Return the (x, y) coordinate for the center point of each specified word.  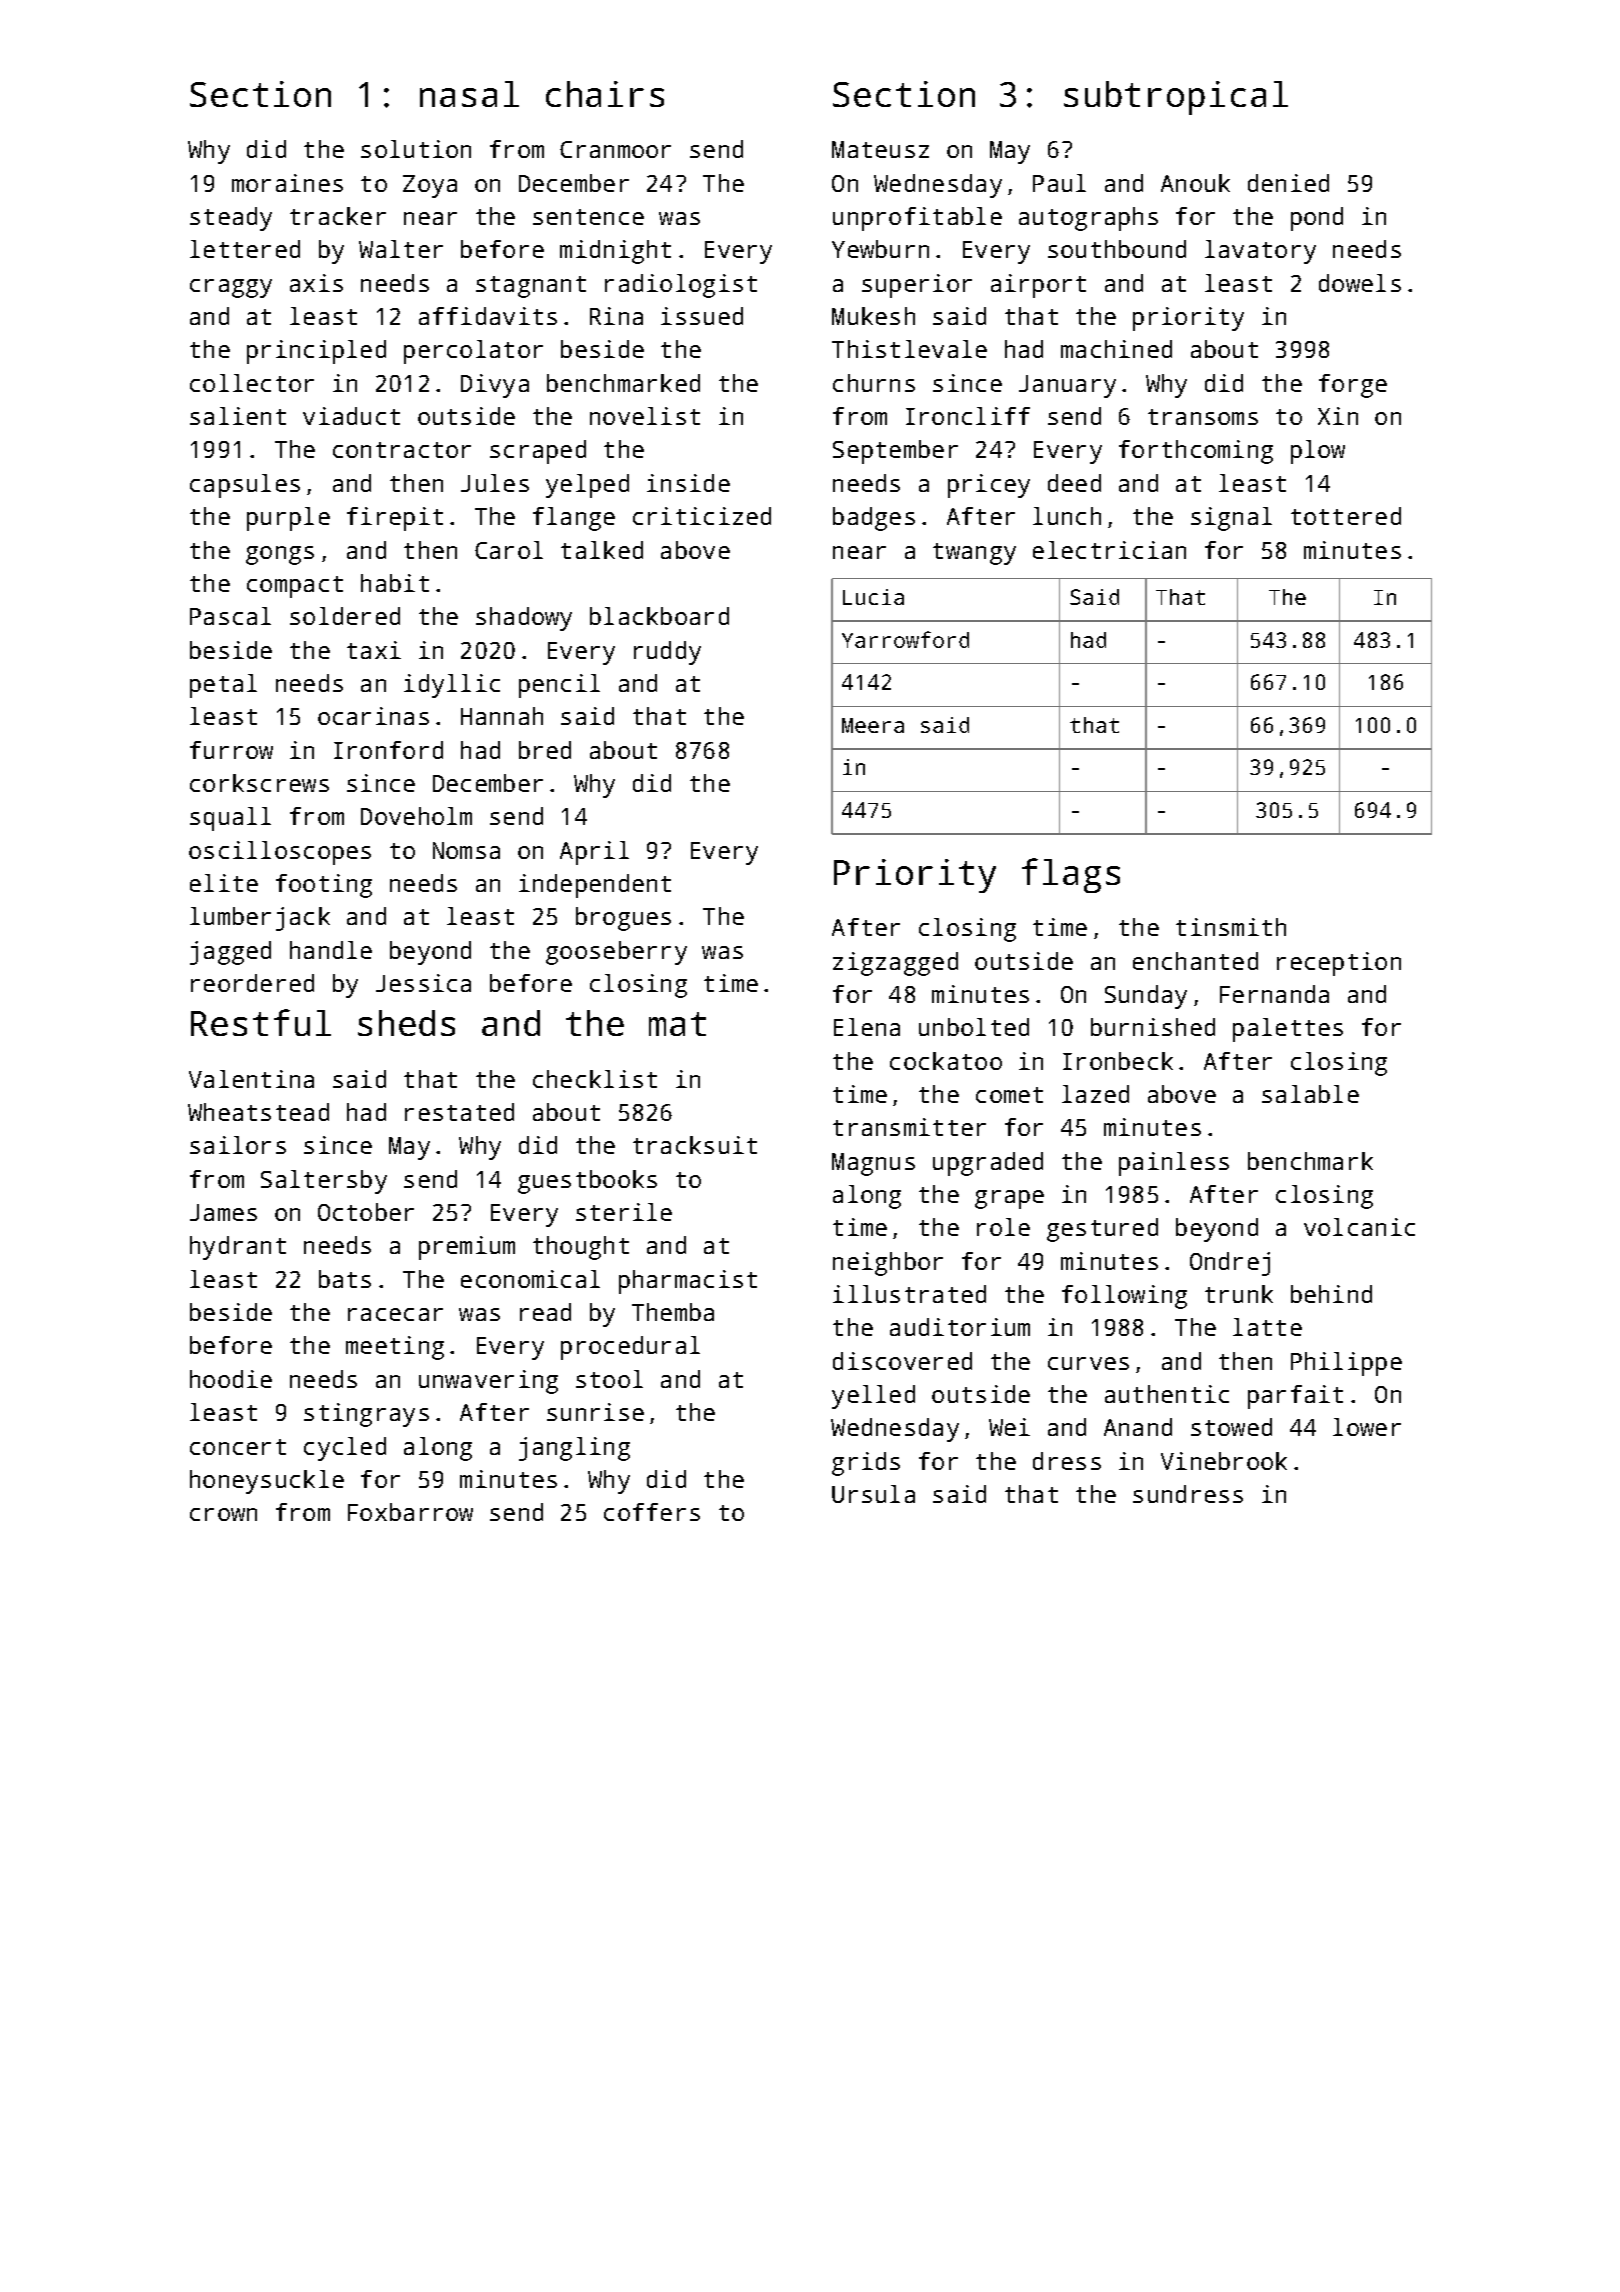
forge (1353, 386)
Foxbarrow (410, 1512)
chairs (605, 94)
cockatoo (946, 1061)
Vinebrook (1224, 1461)
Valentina (251, 1079)
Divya (495, 386)
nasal (469, 94)
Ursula (873, 1494)
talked (602, 550)
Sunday (1146, 997)
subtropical (1176, 98)
